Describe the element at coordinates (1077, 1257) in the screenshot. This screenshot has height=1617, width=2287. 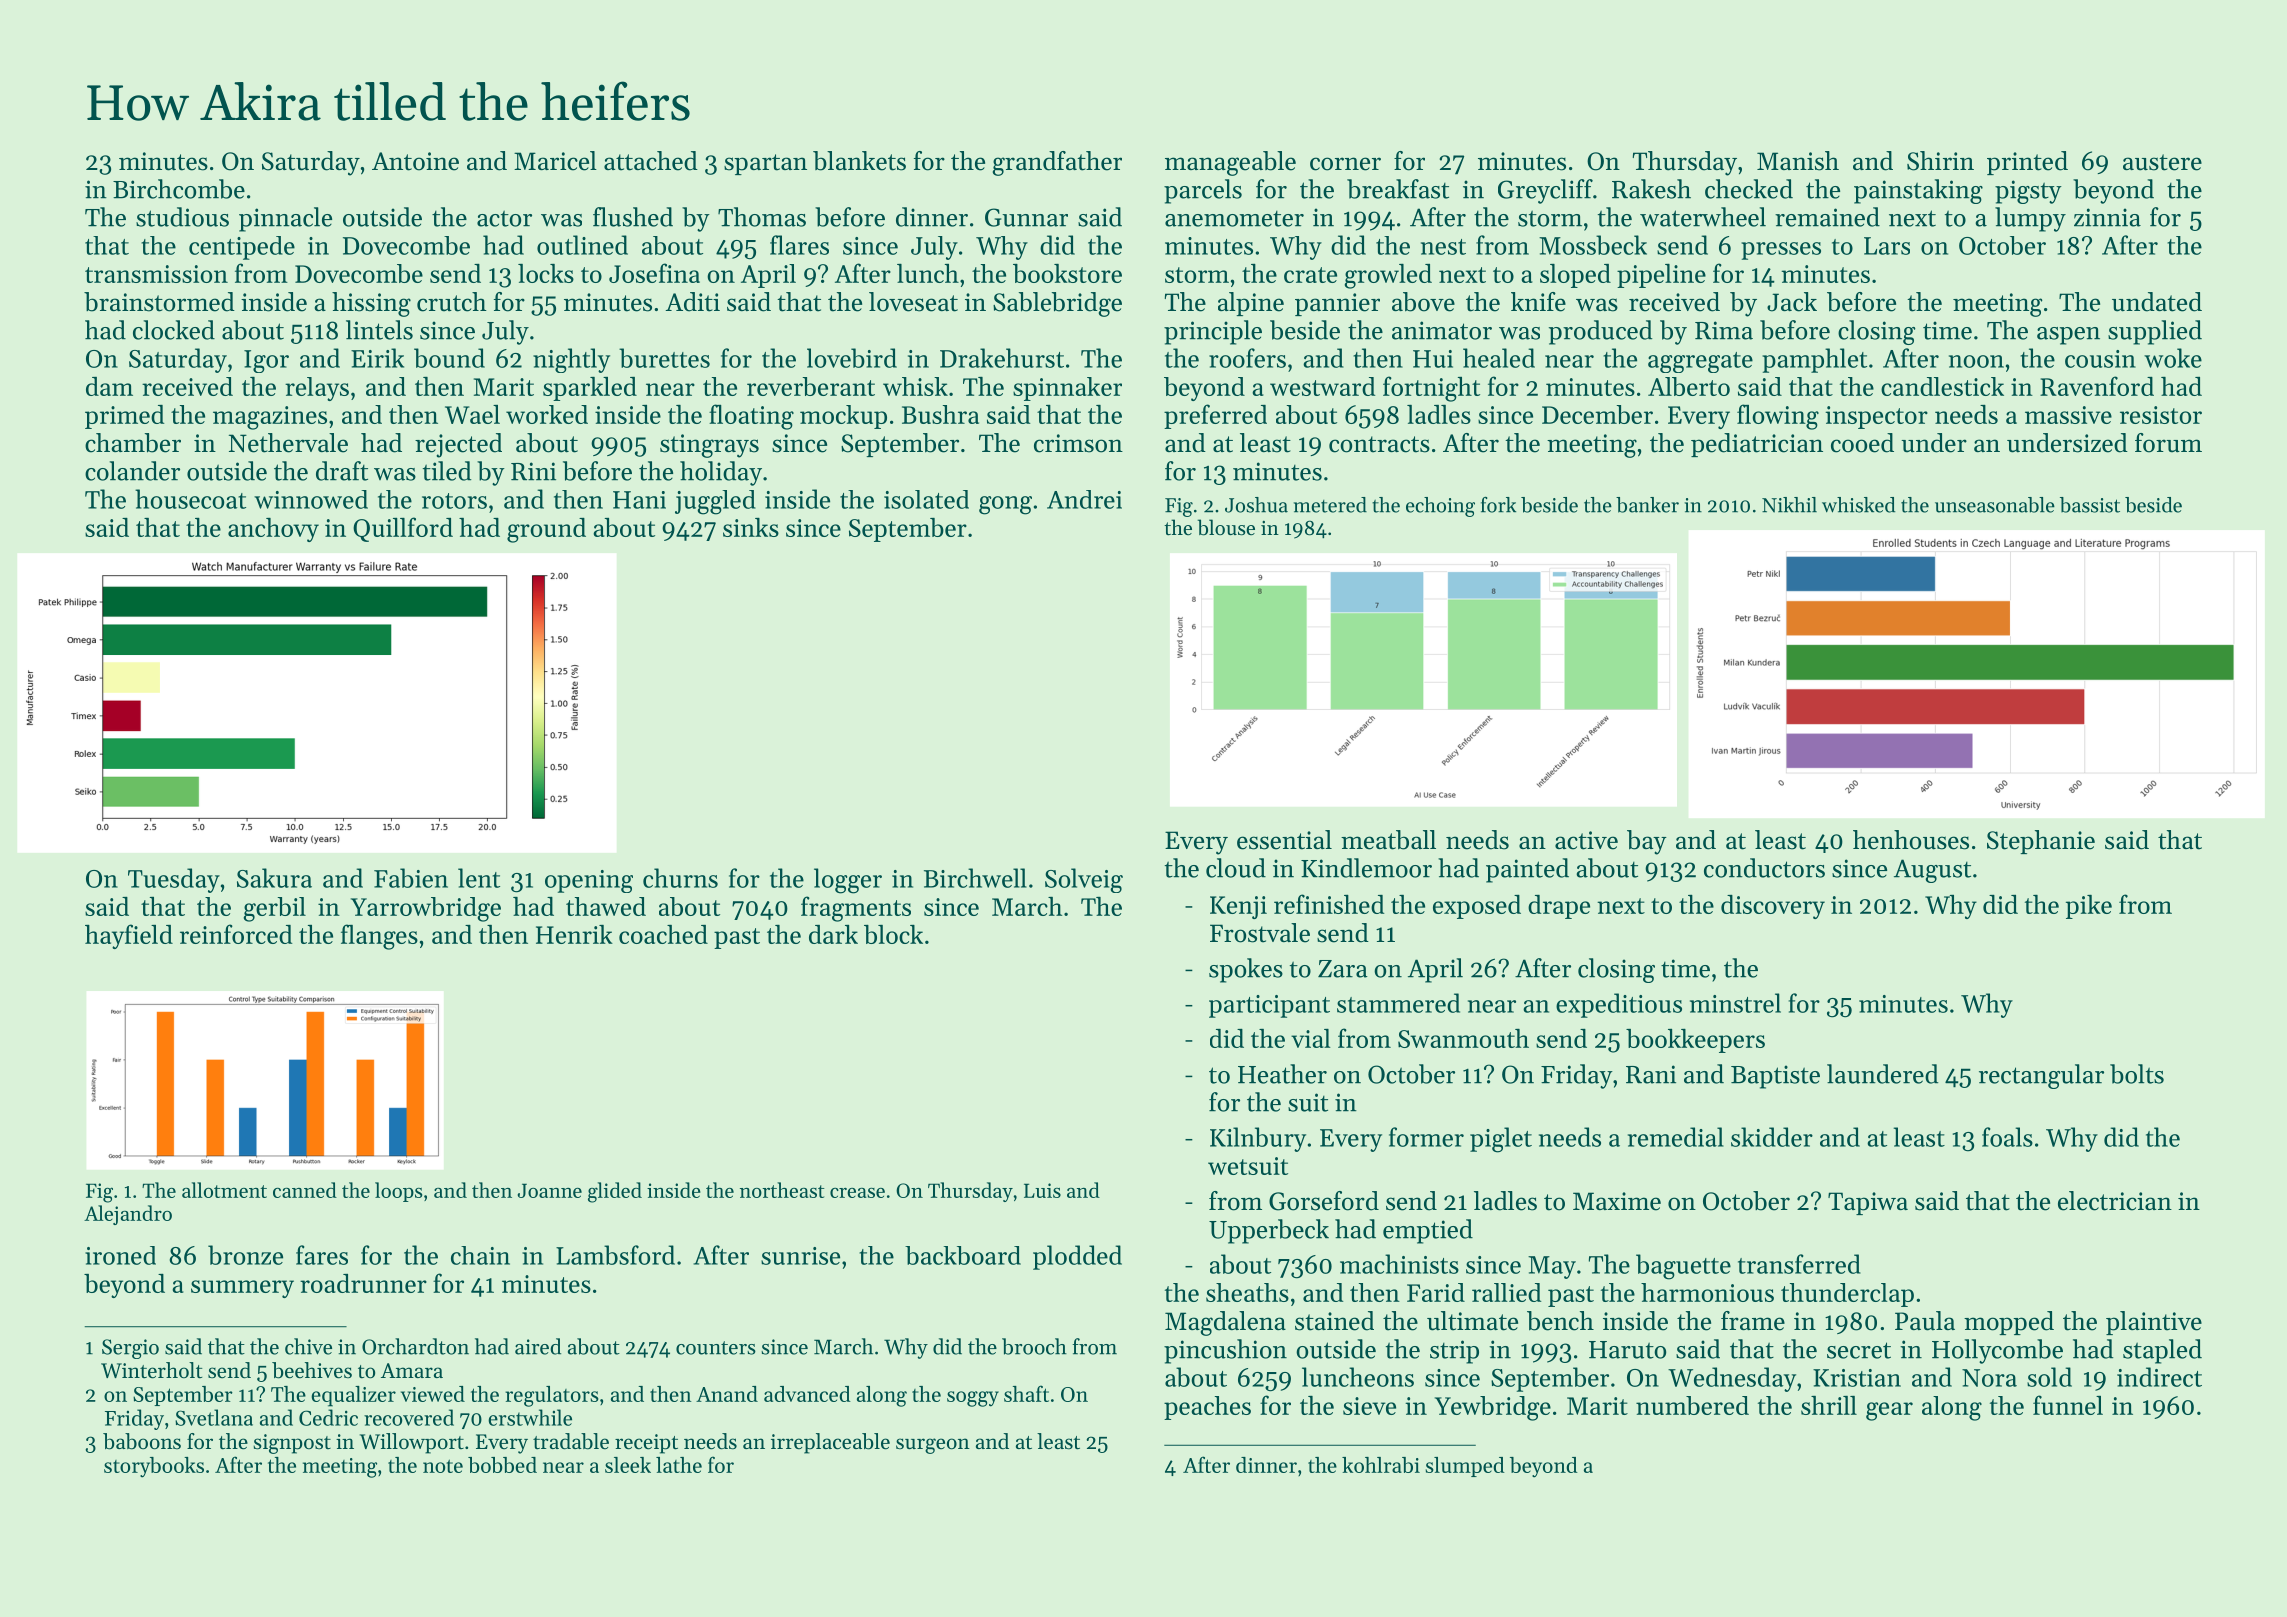
I see `plodded` at that location.
